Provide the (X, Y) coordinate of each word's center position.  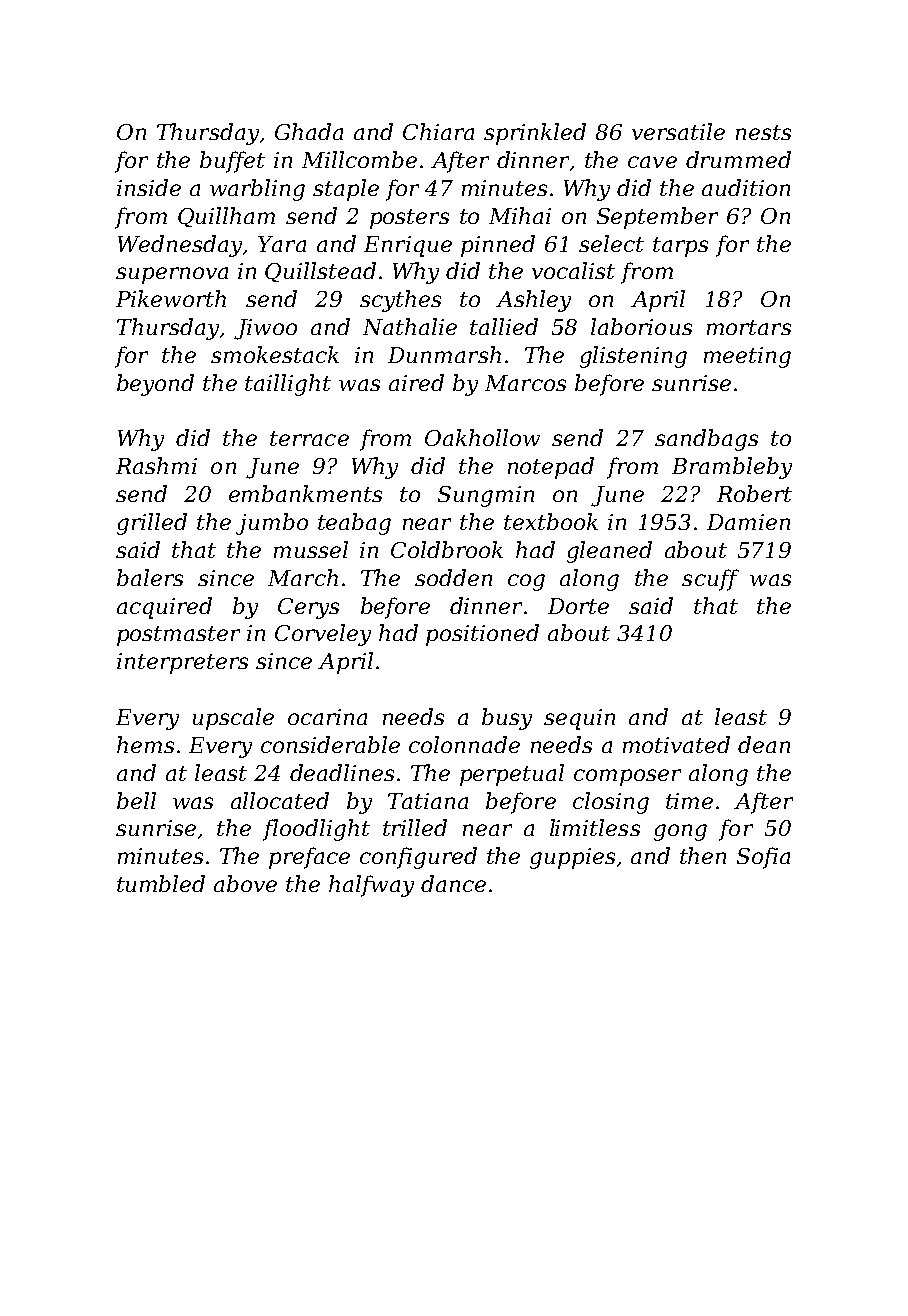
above (245, 883)
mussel (311, 549)
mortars (749, 327)
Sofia (763, 858)
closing (611, 803)
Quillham (226, 217)
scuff (710, 580)
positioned (482, 635)
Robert (754, 493)
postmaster (178, 636)
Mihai (520, 215)
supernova (172, 275)
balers (150, 577)
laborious (641, 326)
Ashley (533, 301)
